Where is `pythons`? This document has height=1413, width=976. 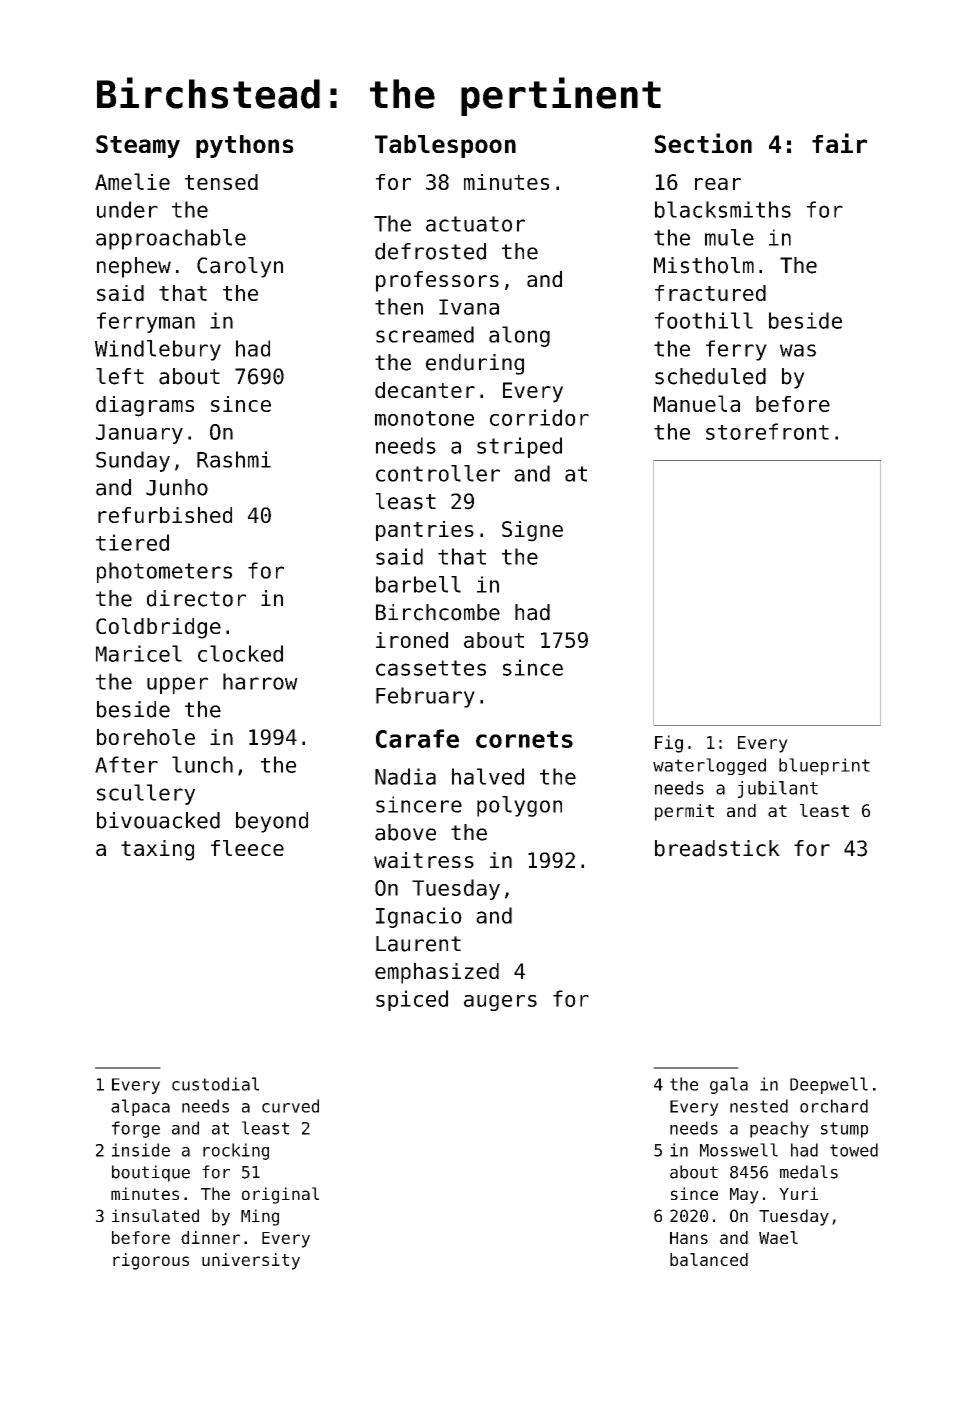
pythons is located at coordinates (245, 146).
